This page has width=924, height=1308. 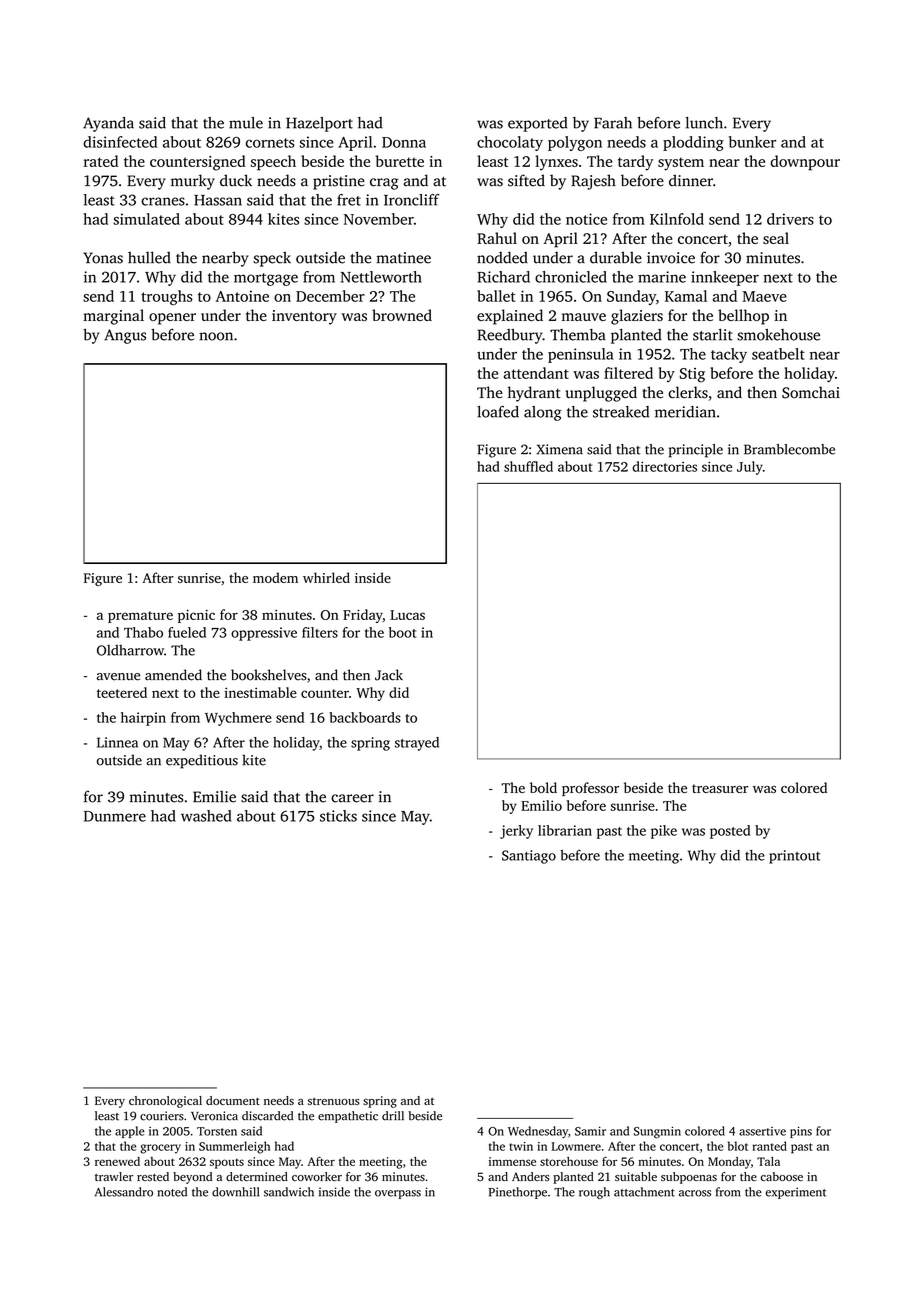 What do you see at coordinates (794, 857) in the page?
I see `printout` at bounding box center [794, 857].
